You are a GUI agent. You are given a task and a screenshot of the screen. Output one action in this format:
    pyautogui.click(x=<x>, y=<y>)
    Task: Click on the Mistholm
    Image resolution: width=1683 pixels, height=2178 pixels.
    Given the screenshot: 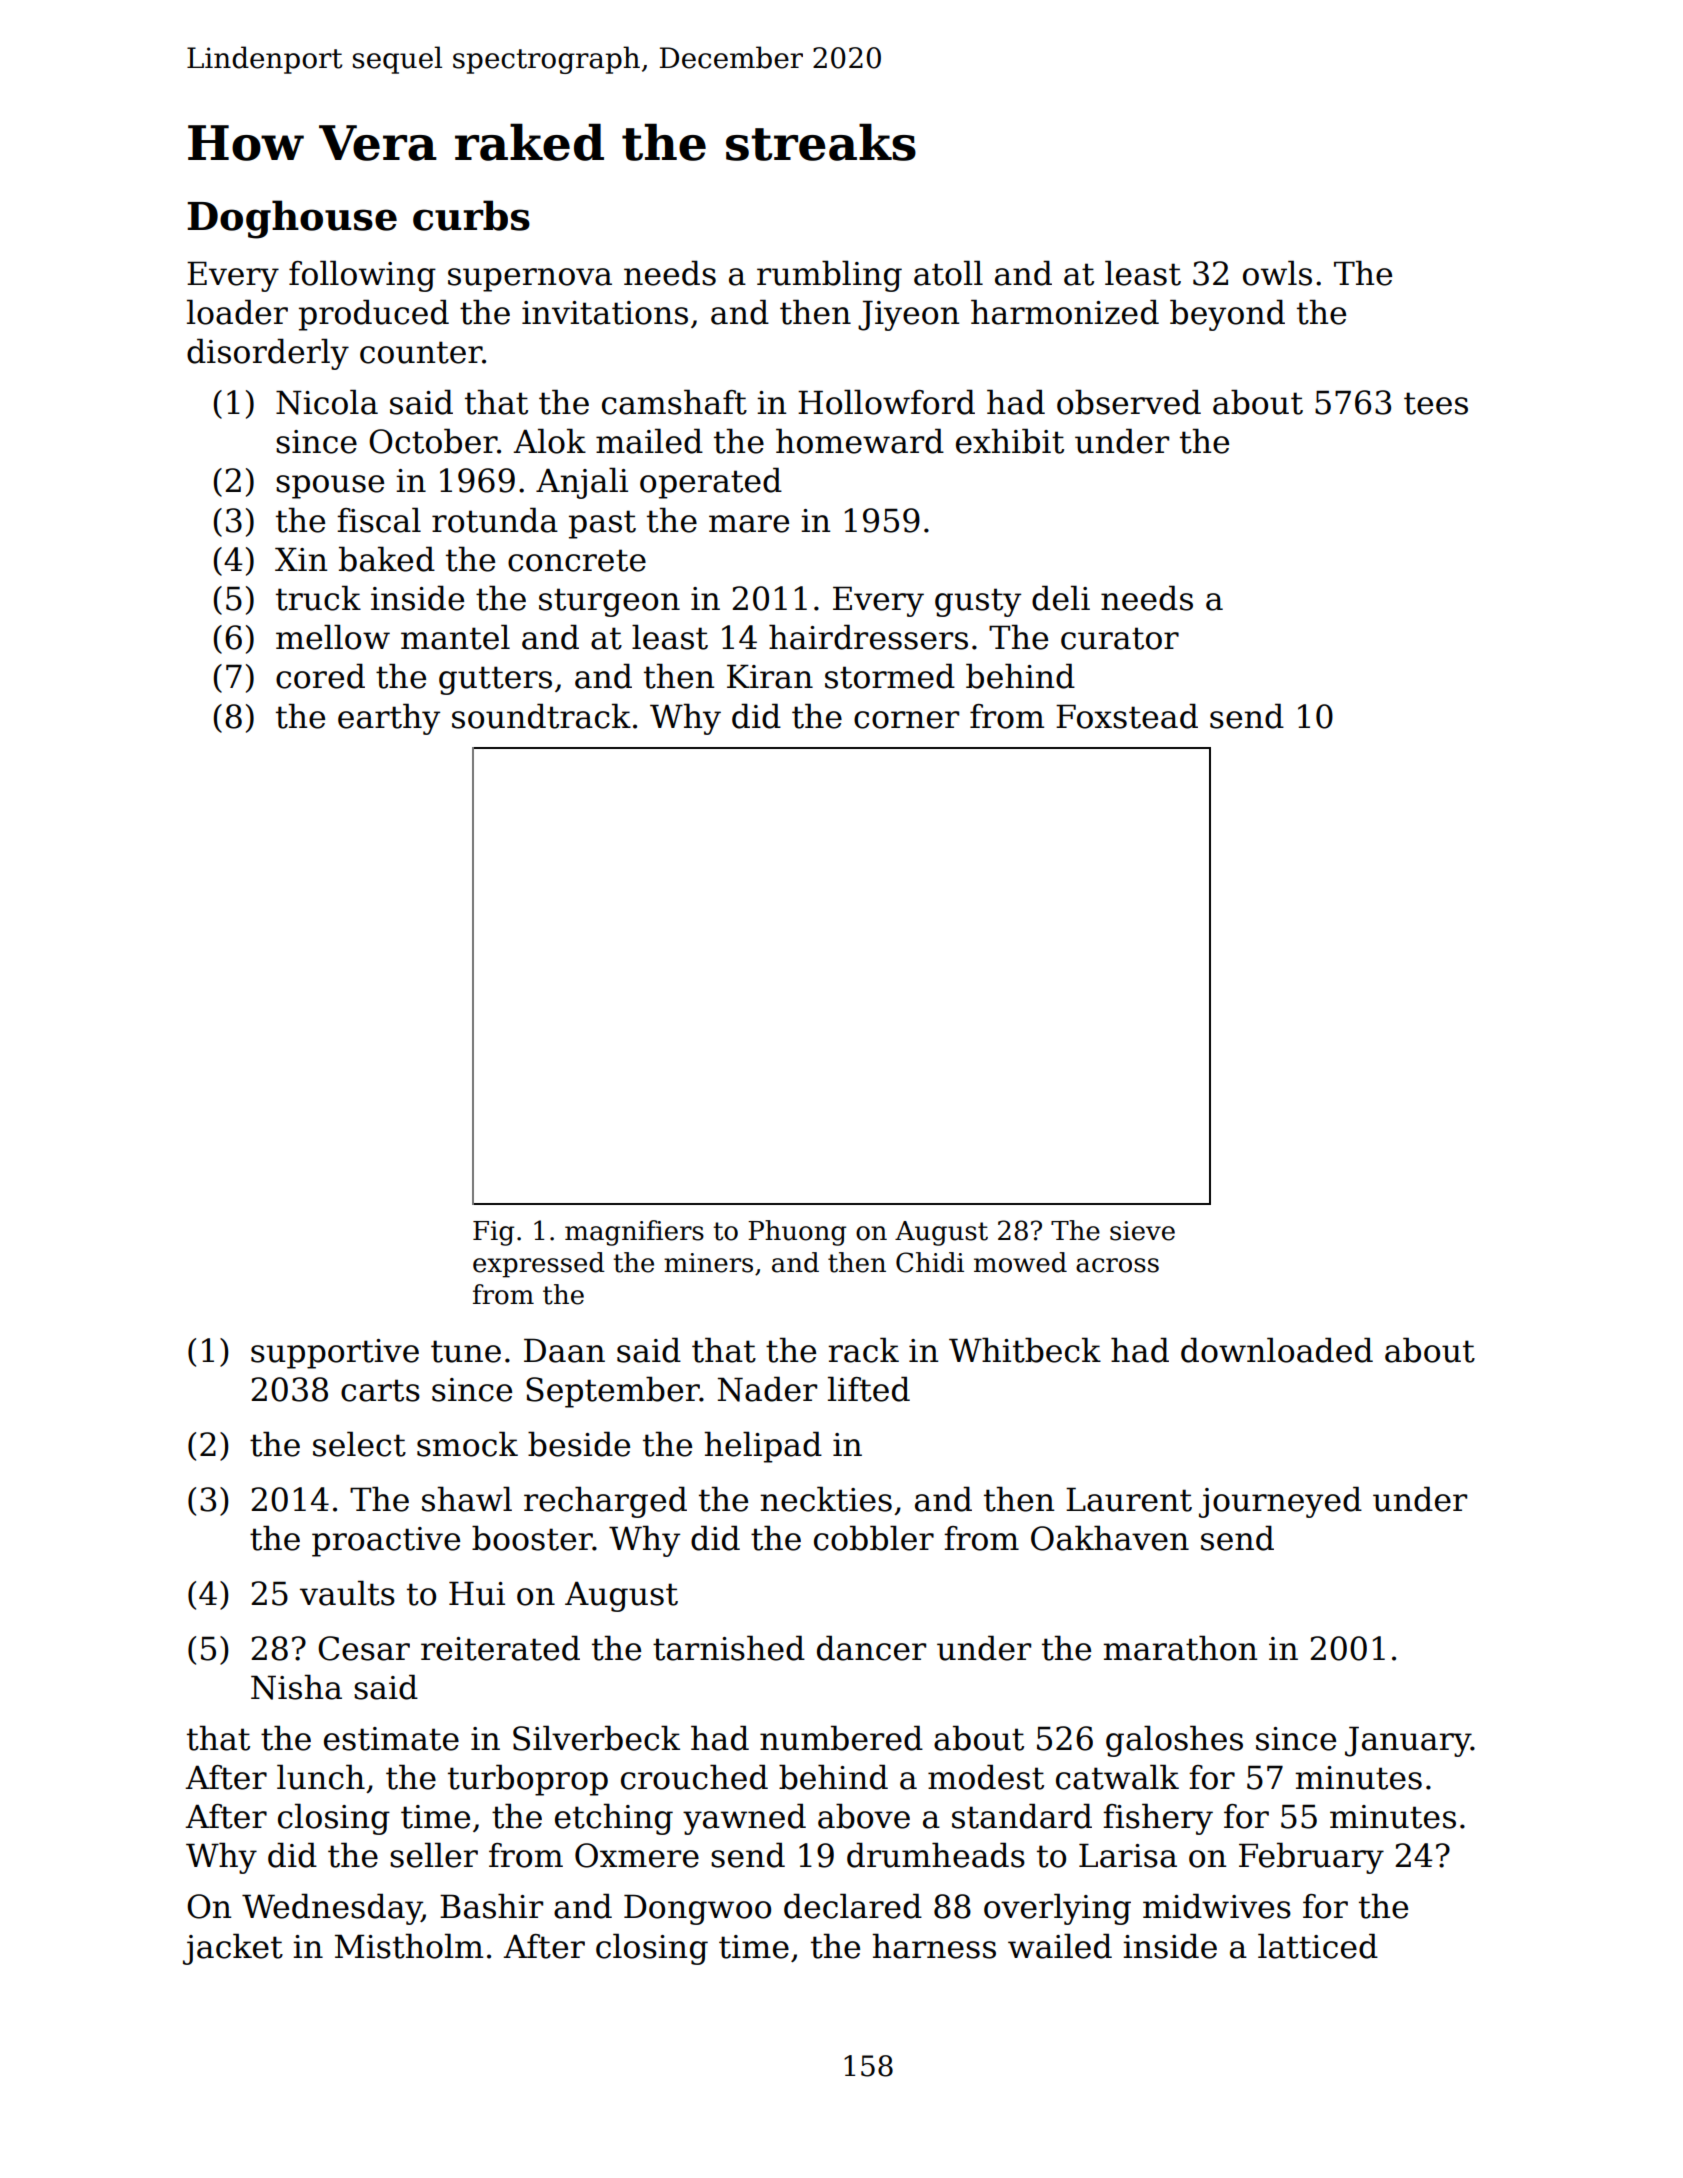 What is the action you would take?
    pyautogui.click(x=409, y=1946)
